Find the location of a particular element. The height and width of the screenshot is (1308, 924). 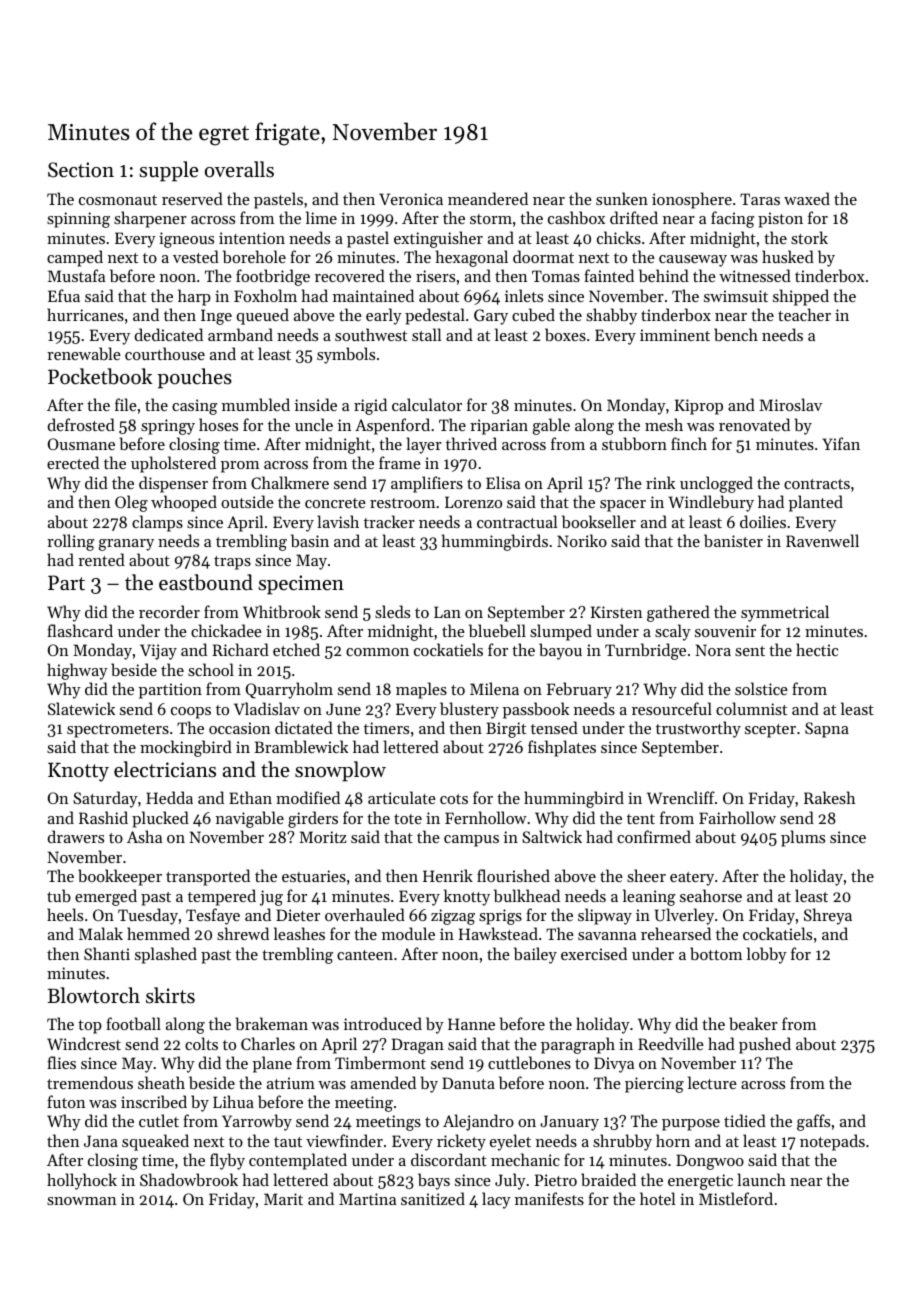

spinning is located at coordinates (78, 220).
